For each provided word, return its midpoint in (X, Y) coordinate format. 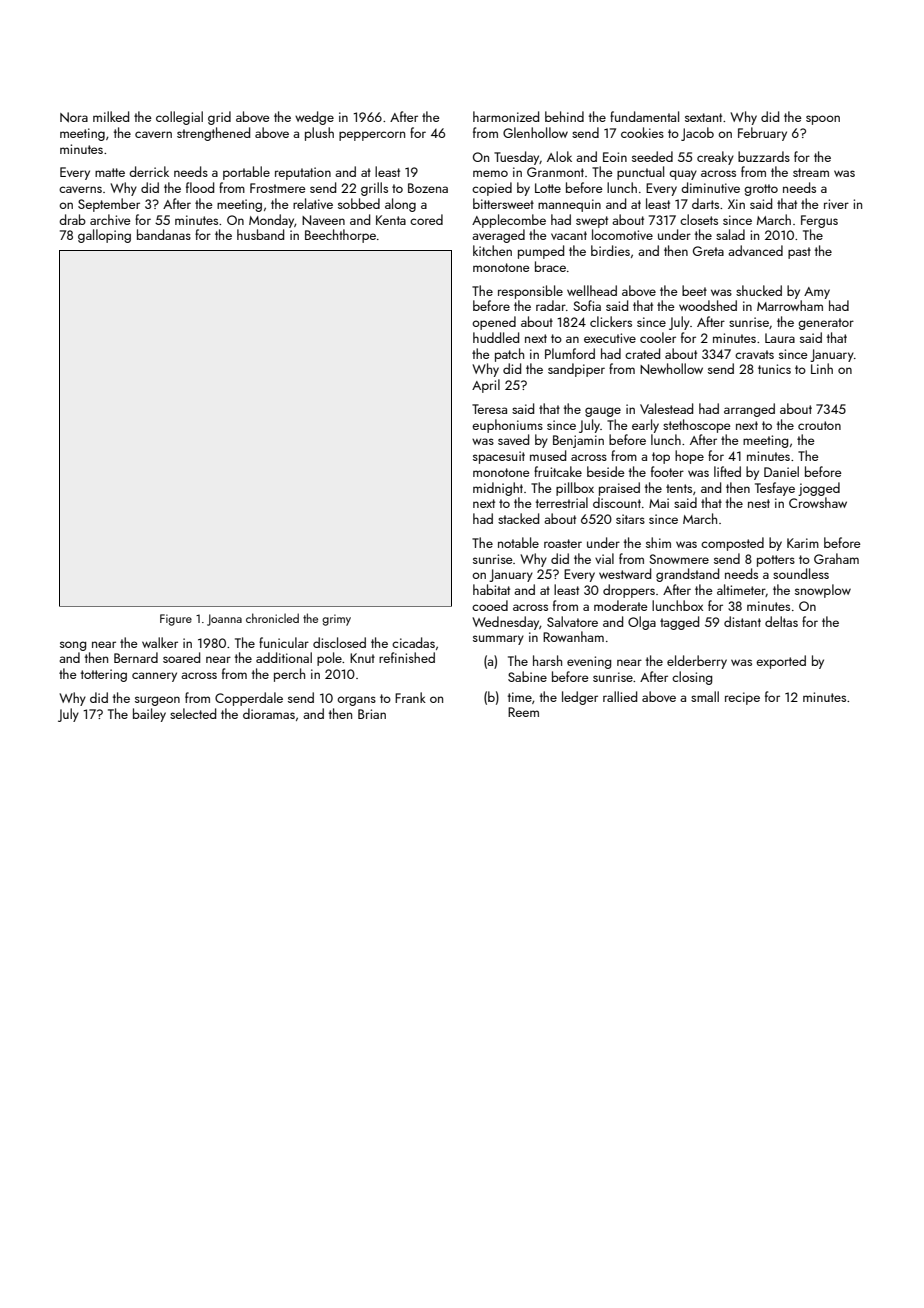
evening (589, 662)
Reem (523, 712)
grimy (336, 620)
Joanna (224, 620)
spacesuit (499, 457)
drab (72, 219)
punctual (640, 173)
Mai (659, 503)
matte (110, 172)
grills (374, 189)
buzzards (764, 156)
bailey (149, 715)
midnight (498, 489)
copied (492, 189)
